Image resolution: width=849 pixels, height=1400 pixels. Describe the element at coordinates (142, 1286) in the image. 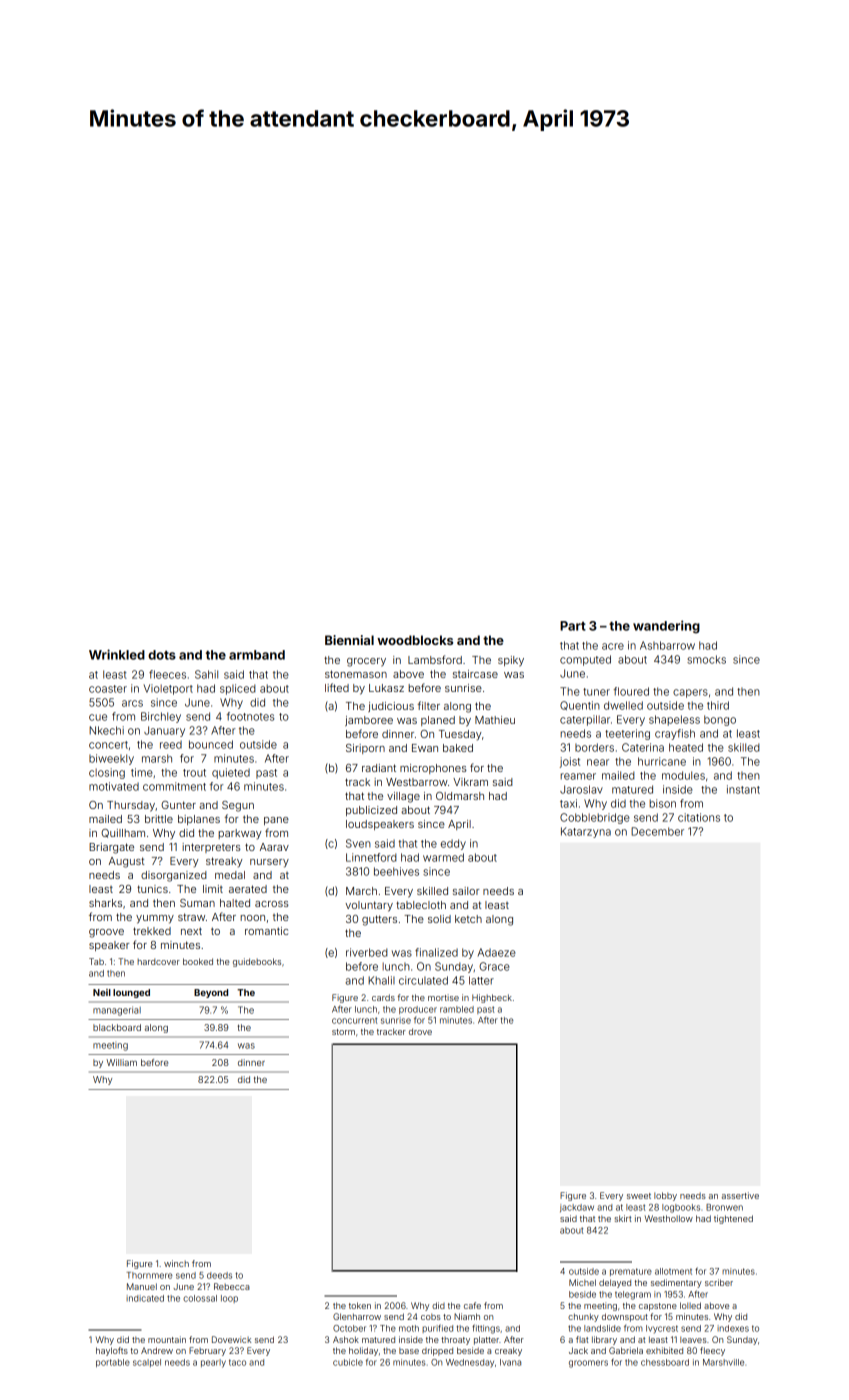

I see `Manuel` at that location.
